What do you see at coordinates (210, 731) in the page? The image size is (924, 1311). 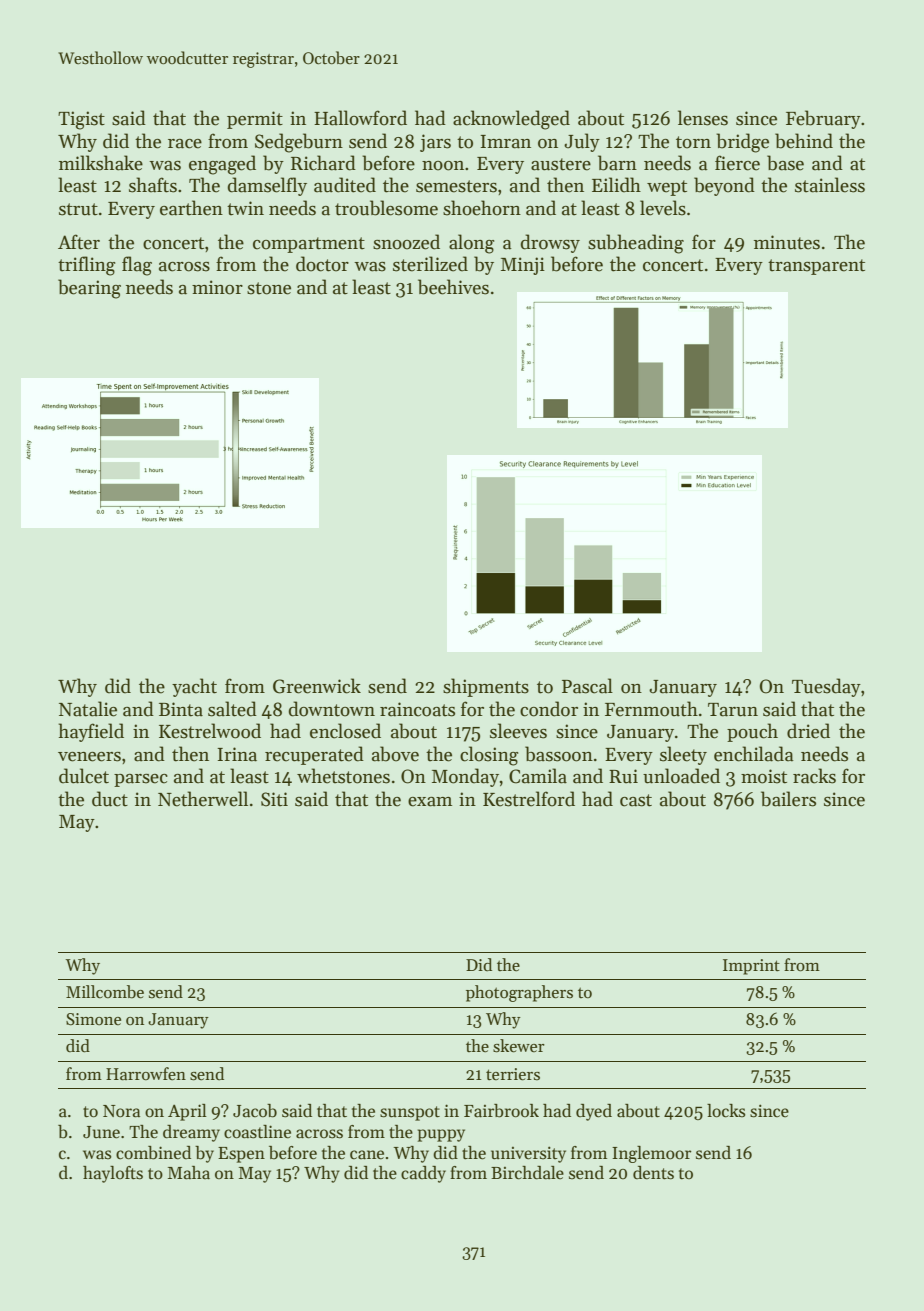 I see `Kestrelwood` at bounding box center [210, 731].
